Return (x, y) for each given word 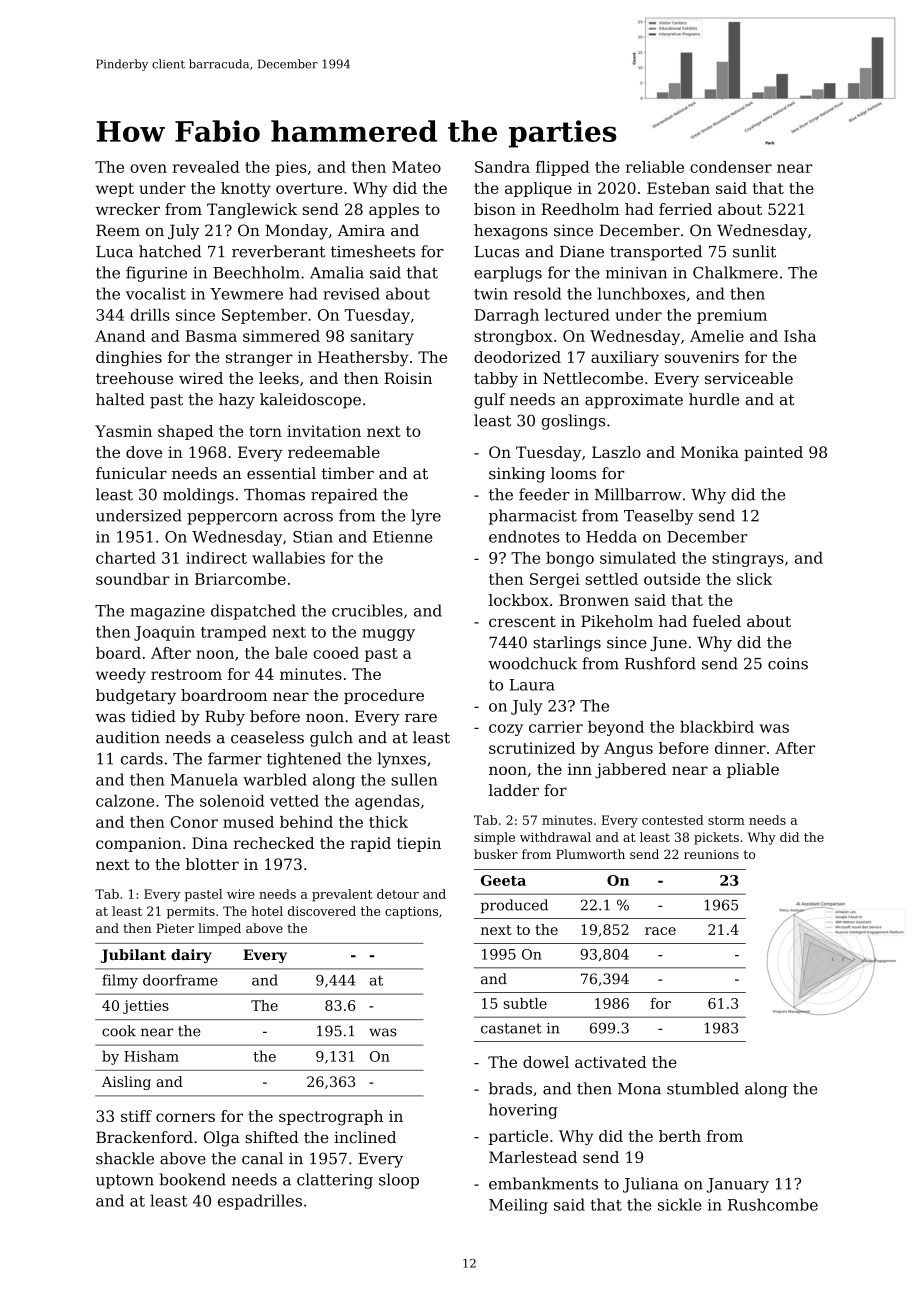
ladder (514, 790)
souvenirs (702, 357)
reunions (711, 854)
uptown (125, 1181)
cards (142, 758)
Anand (120, 336)
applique (538, 189)
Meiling (518, 1206)
